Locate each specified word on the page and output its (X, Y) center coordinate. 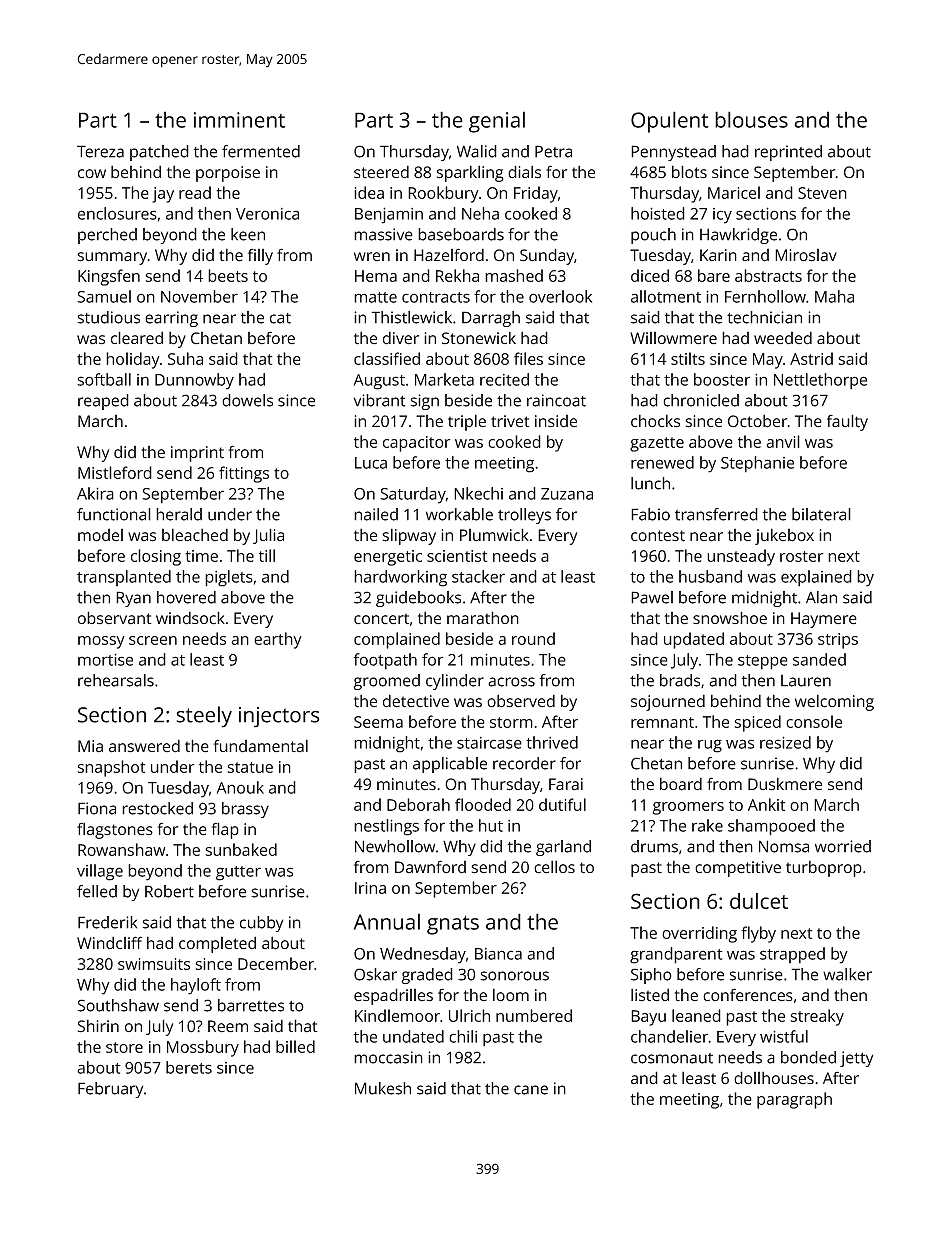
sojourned (668, 702)
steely (204, 717)
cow (92, 174)
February (110, 1090)
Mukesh (383, 1088)
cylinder (455, 682)
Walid (477, 151)
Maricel (734, 192)
